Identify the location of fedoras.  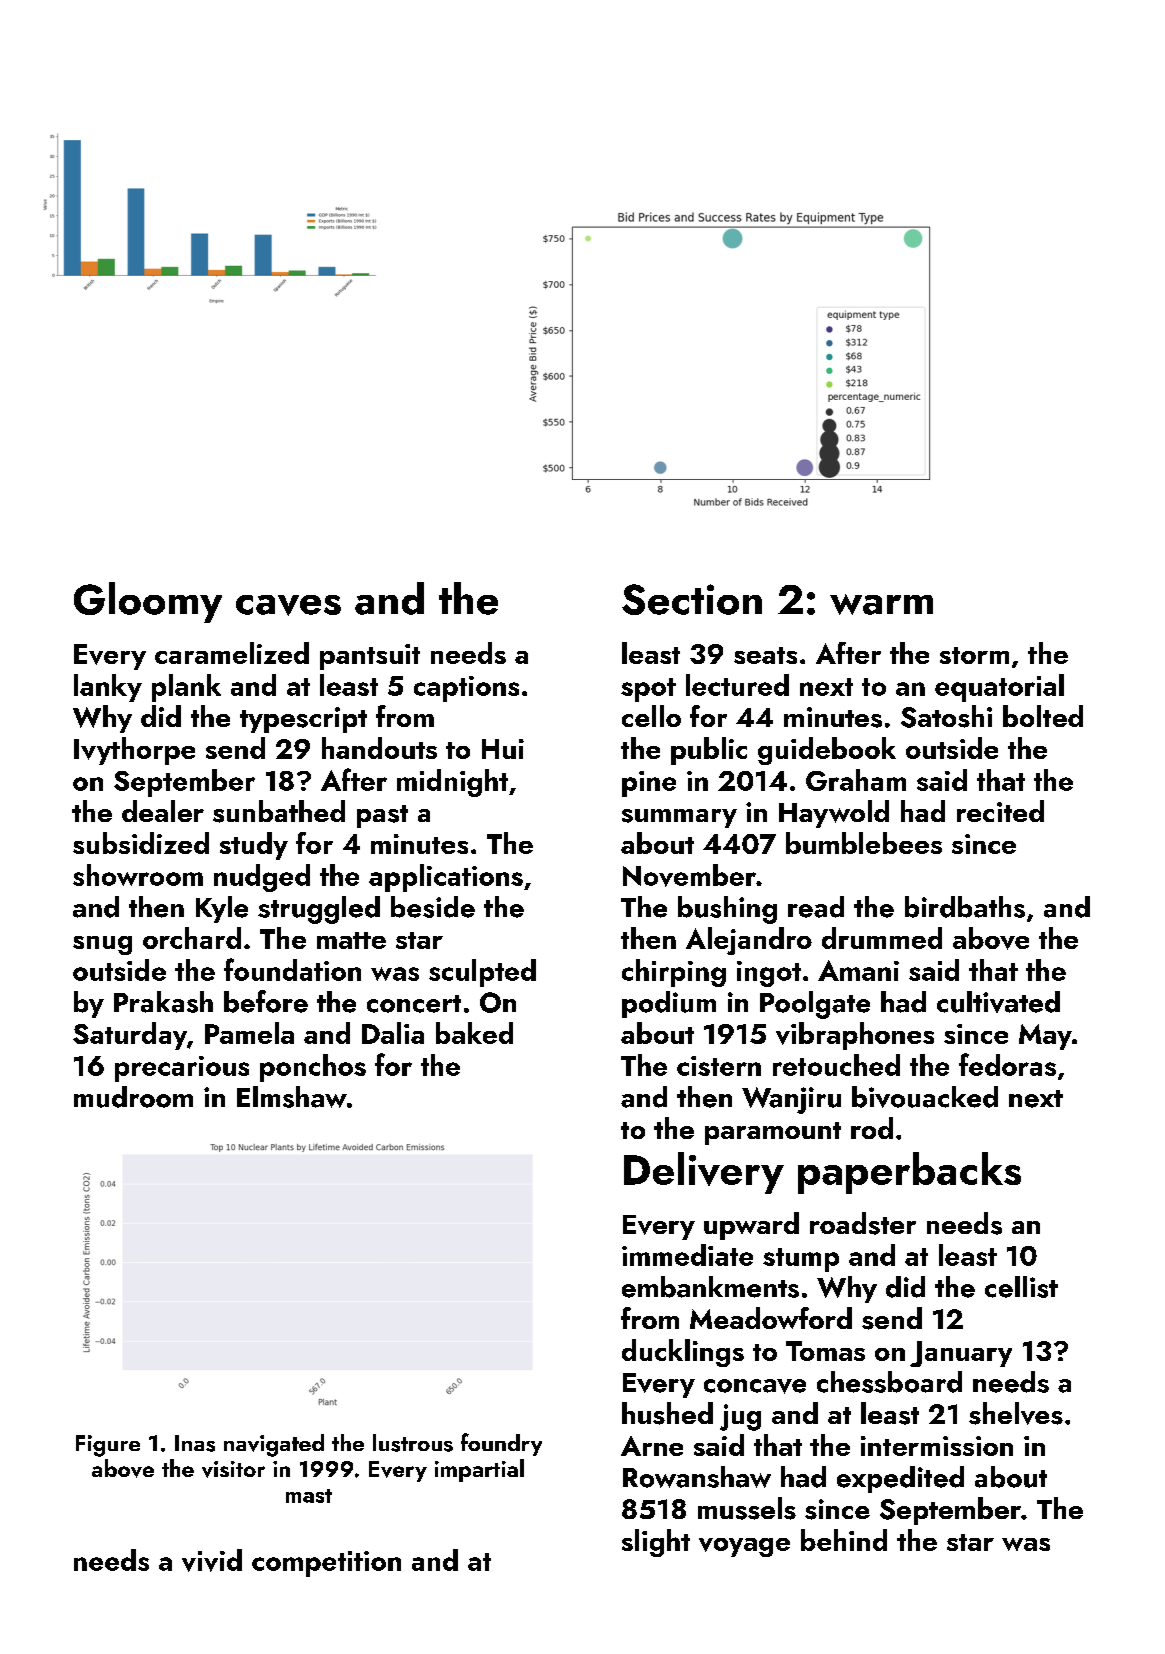
(1007, 1064).
